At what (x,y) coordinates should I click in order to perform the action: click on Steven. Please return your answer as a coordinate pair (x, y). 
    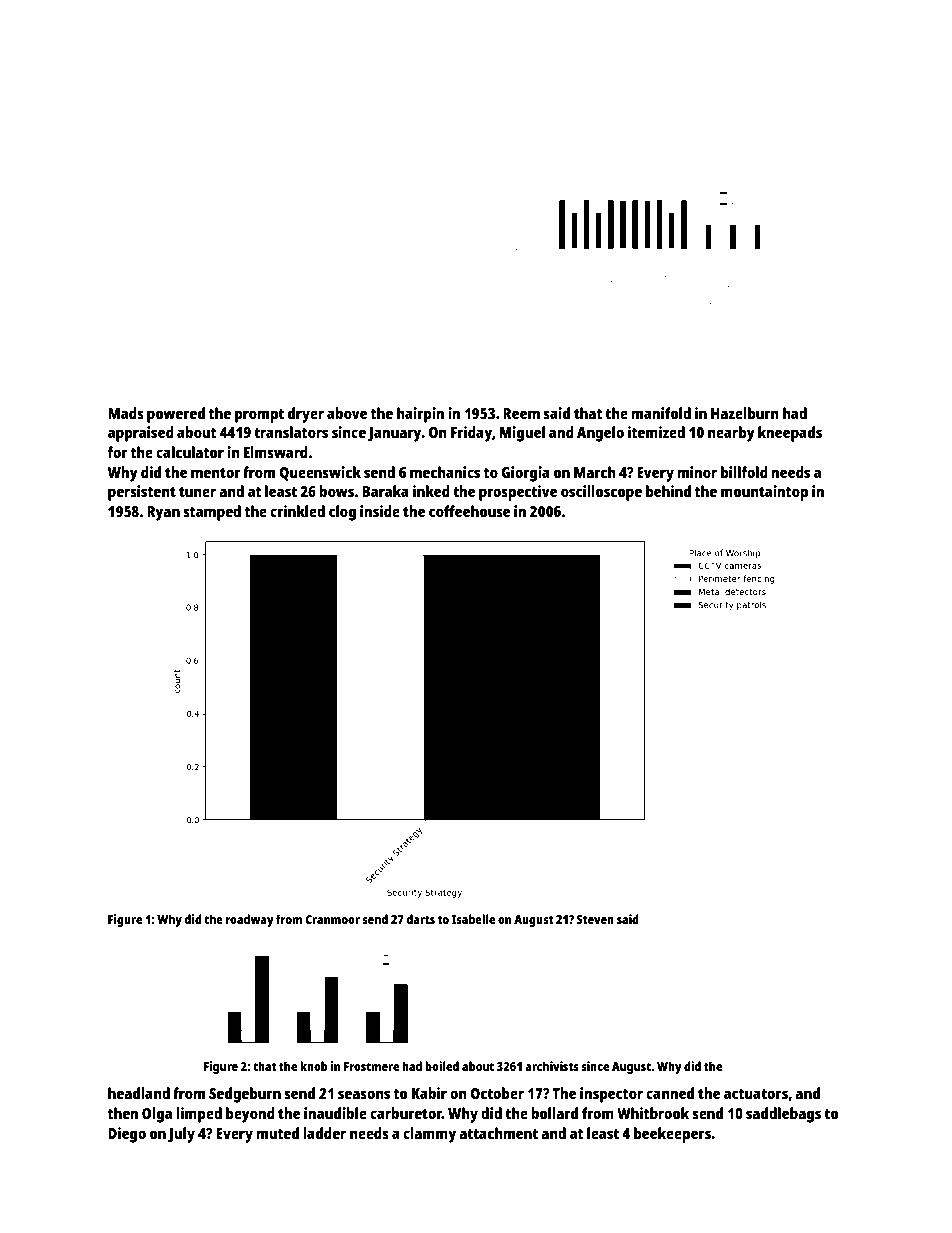
    Looking at the image, I should click on (595, 919).
